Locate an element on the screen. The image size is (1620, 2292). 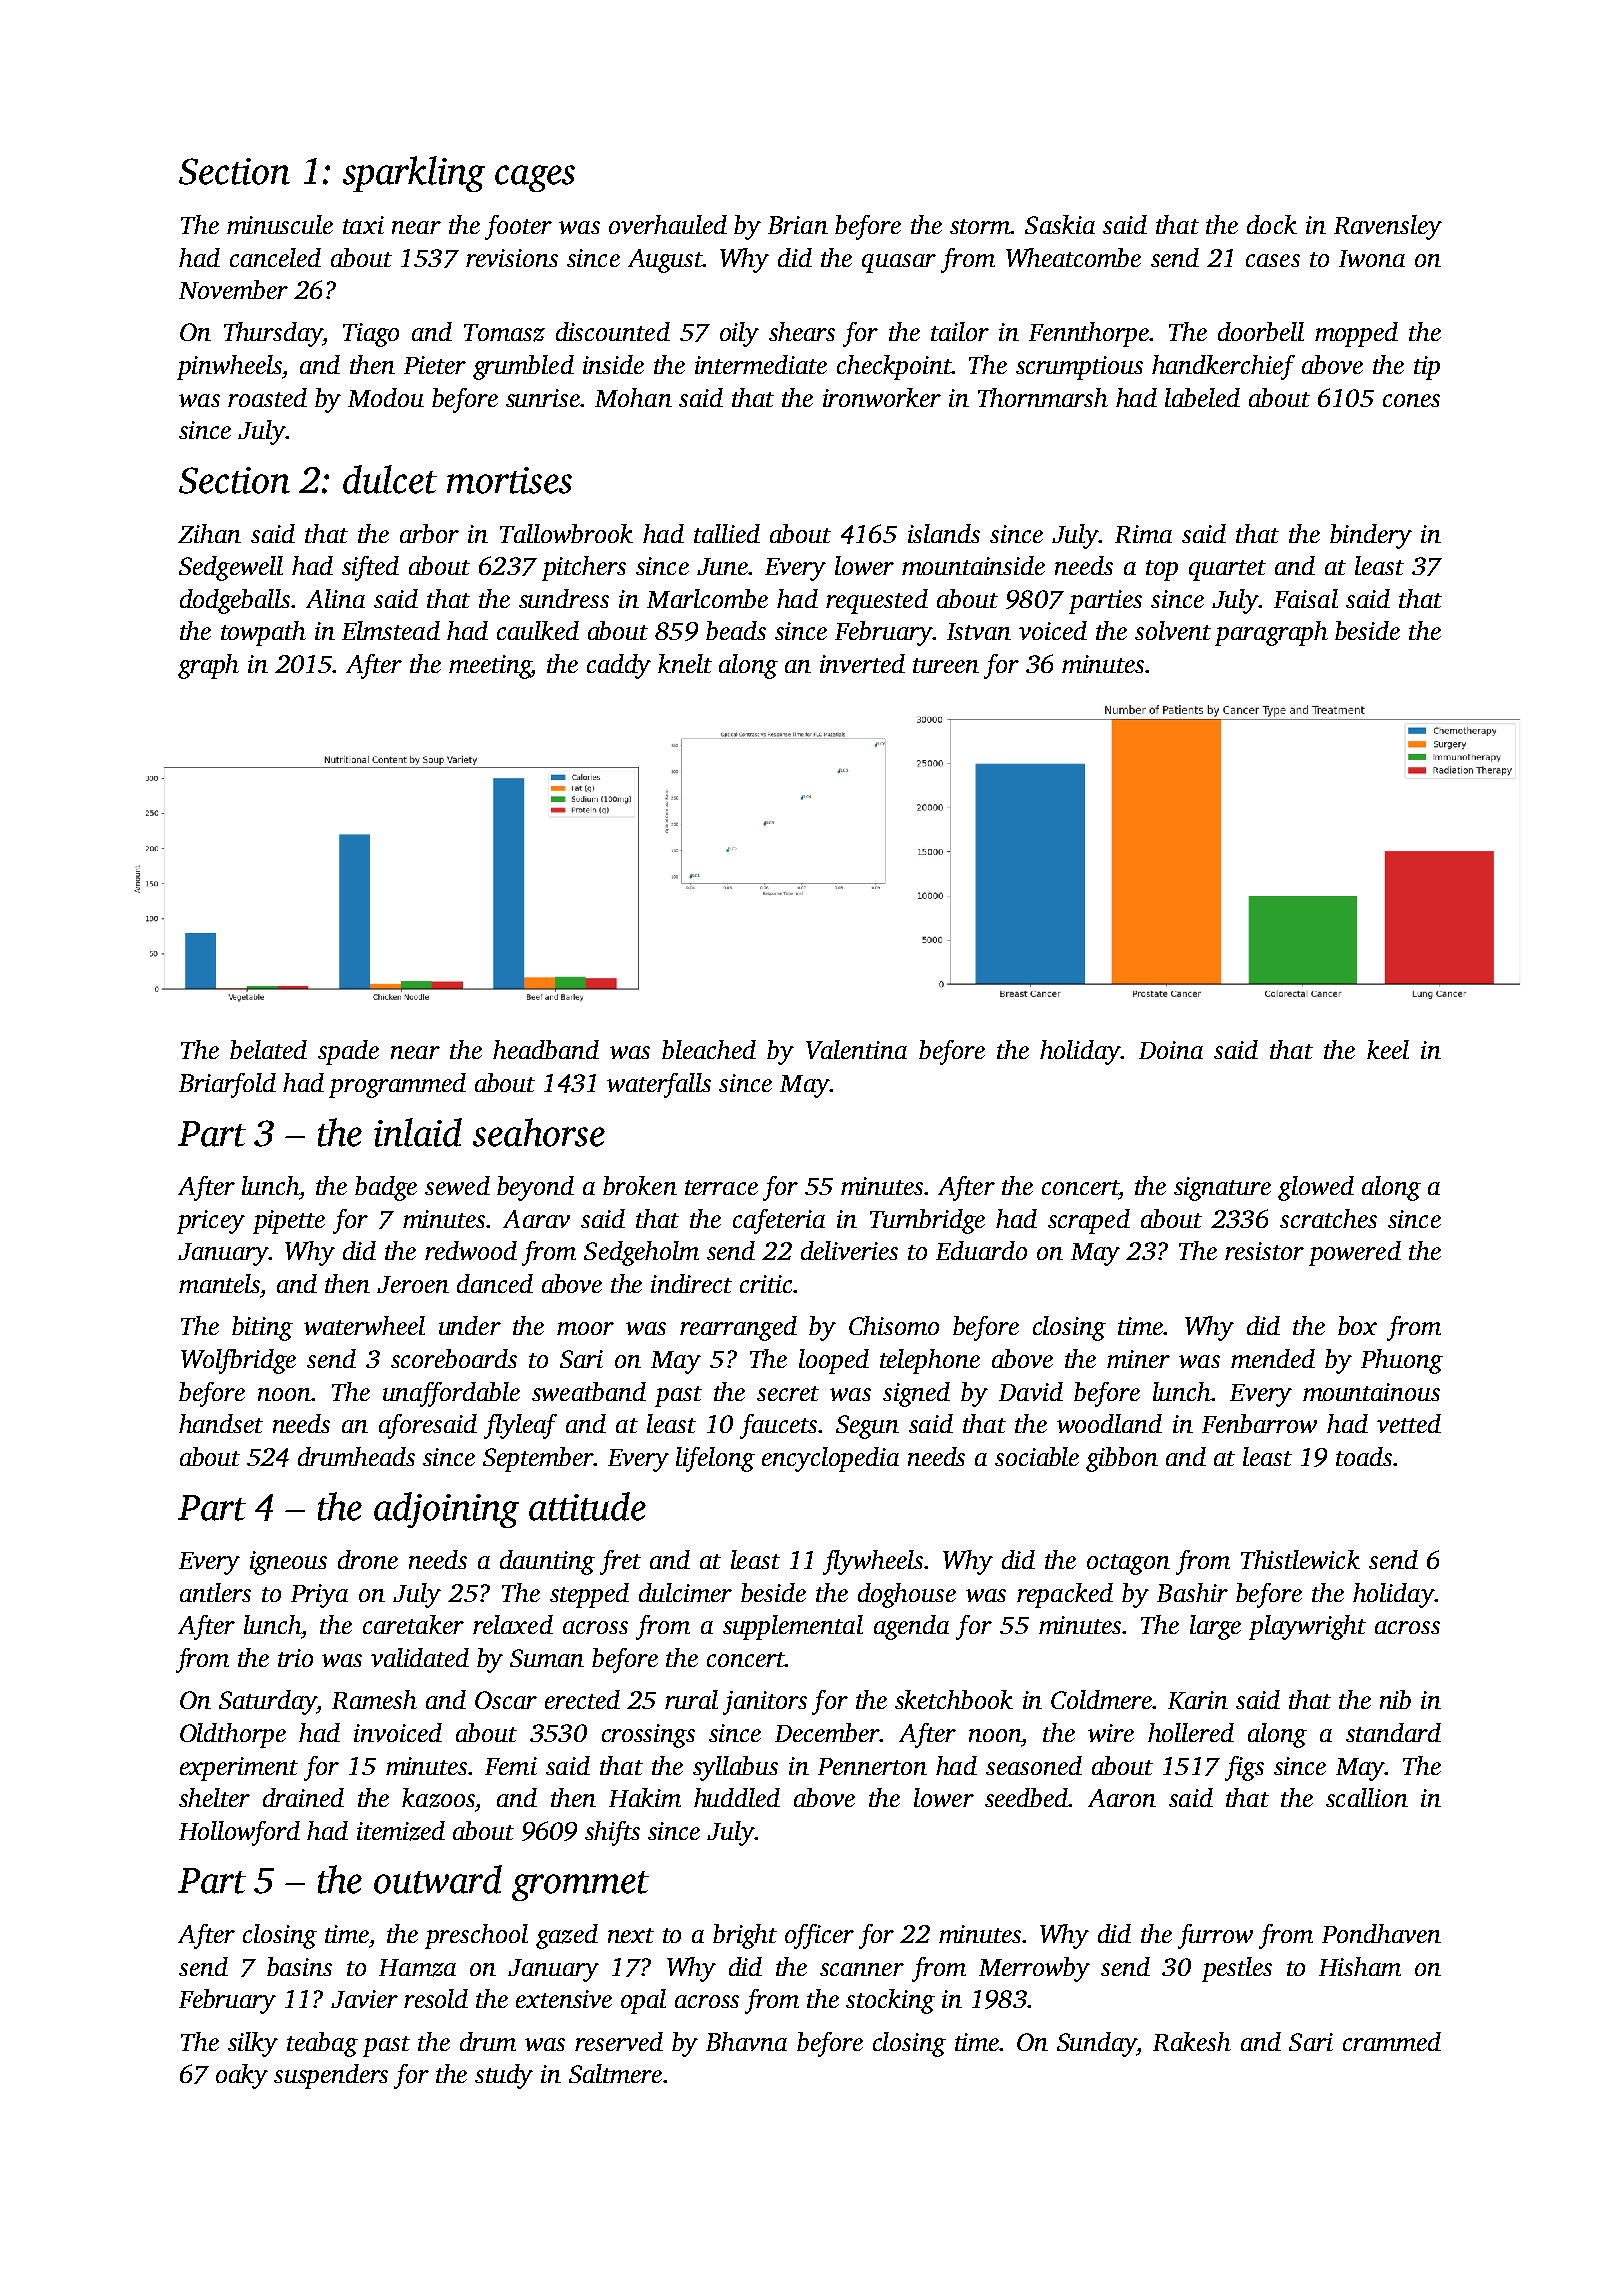
glowed is located at coordinates (1316, 1188).
